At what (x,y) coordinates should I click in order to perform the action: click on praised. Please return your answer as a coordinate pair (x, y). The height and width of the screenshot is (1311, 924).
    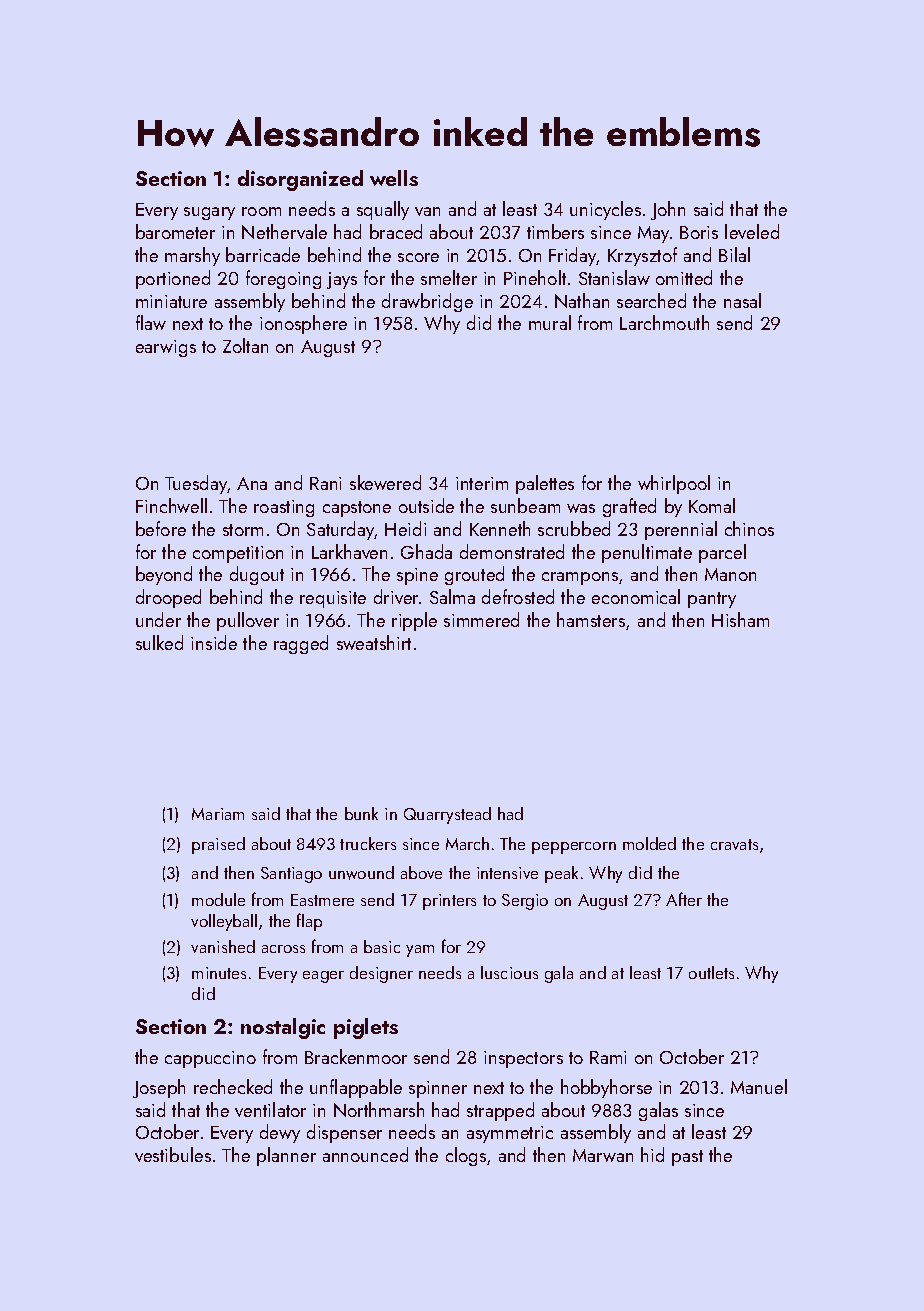
    Looking at the image, I should click on (218, 845).
